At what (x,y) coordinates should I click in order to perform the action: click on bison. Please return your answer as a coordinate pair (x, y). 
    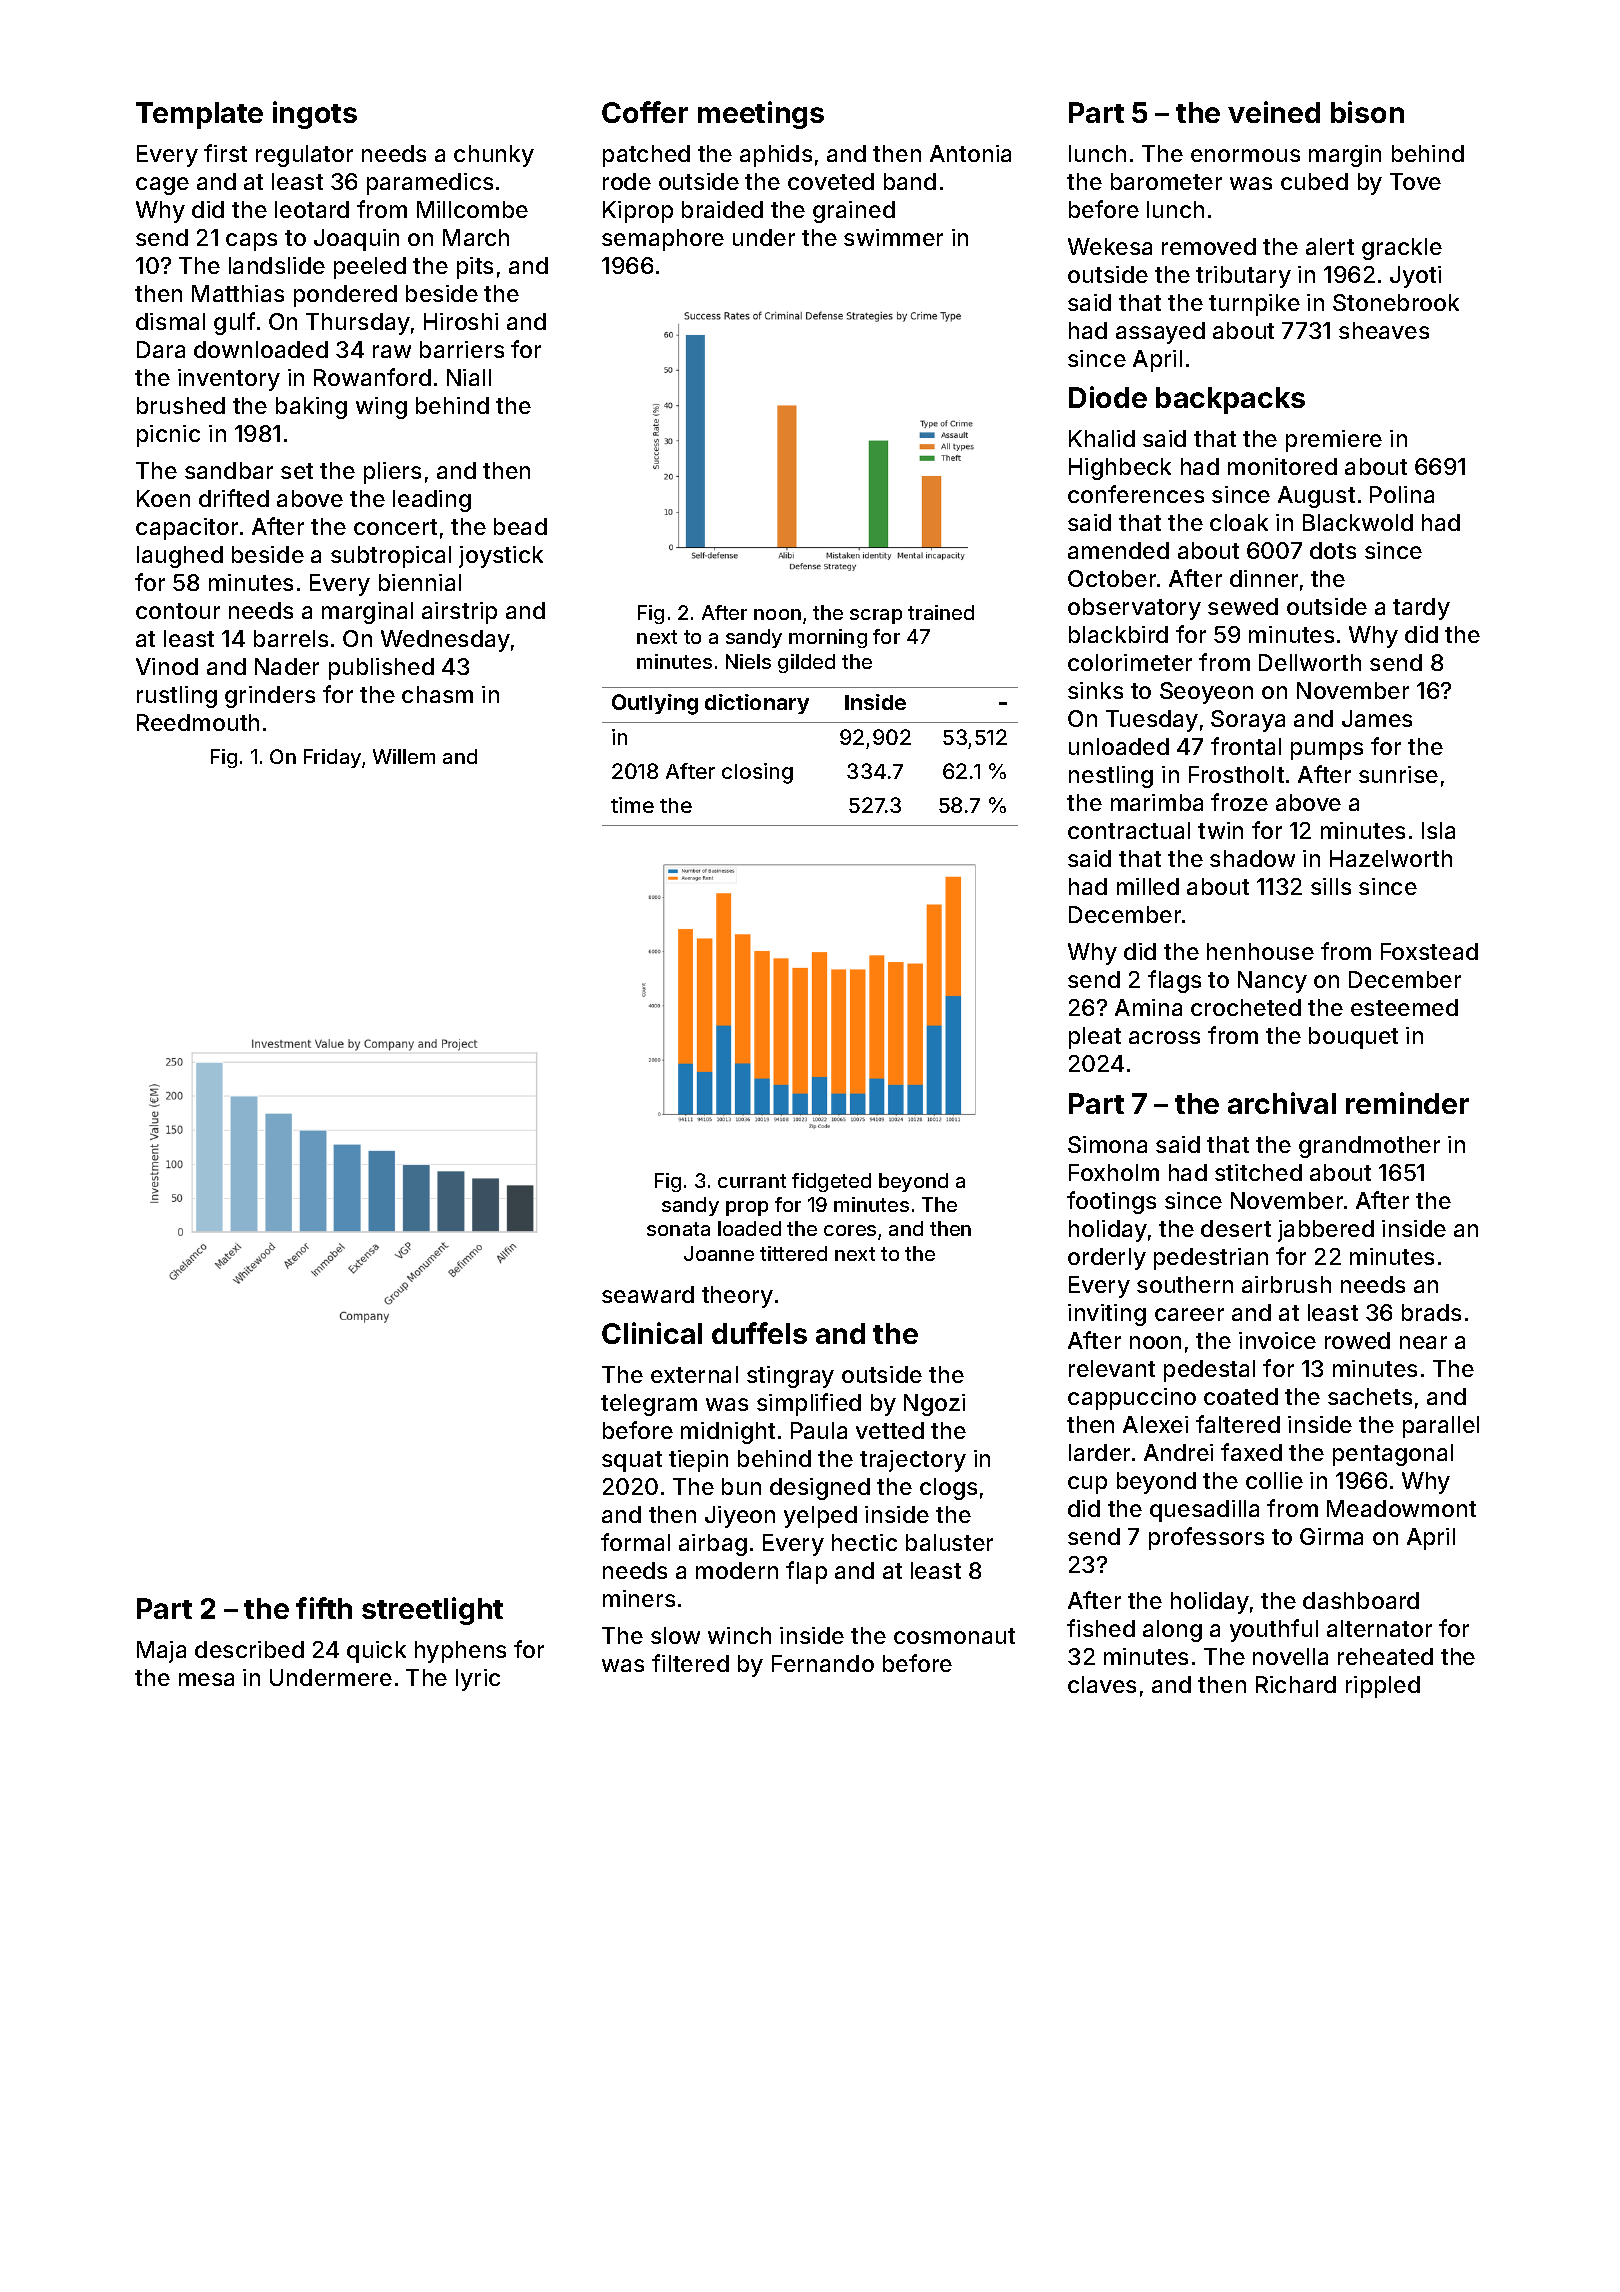
    Looking at the image, I should click on (1367, 112).
